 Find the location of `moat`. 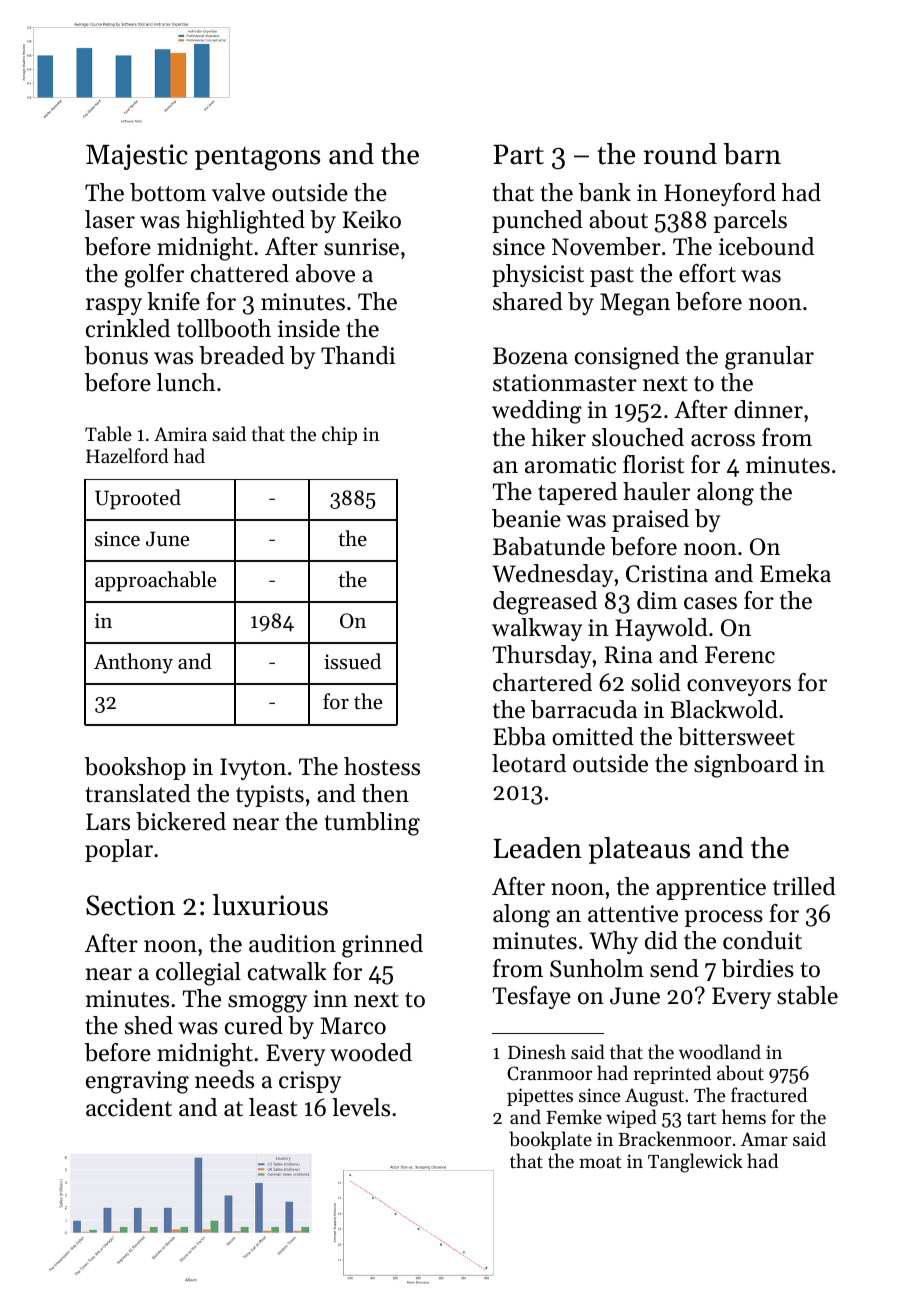

moat is located at coordinates (600, 1162).
